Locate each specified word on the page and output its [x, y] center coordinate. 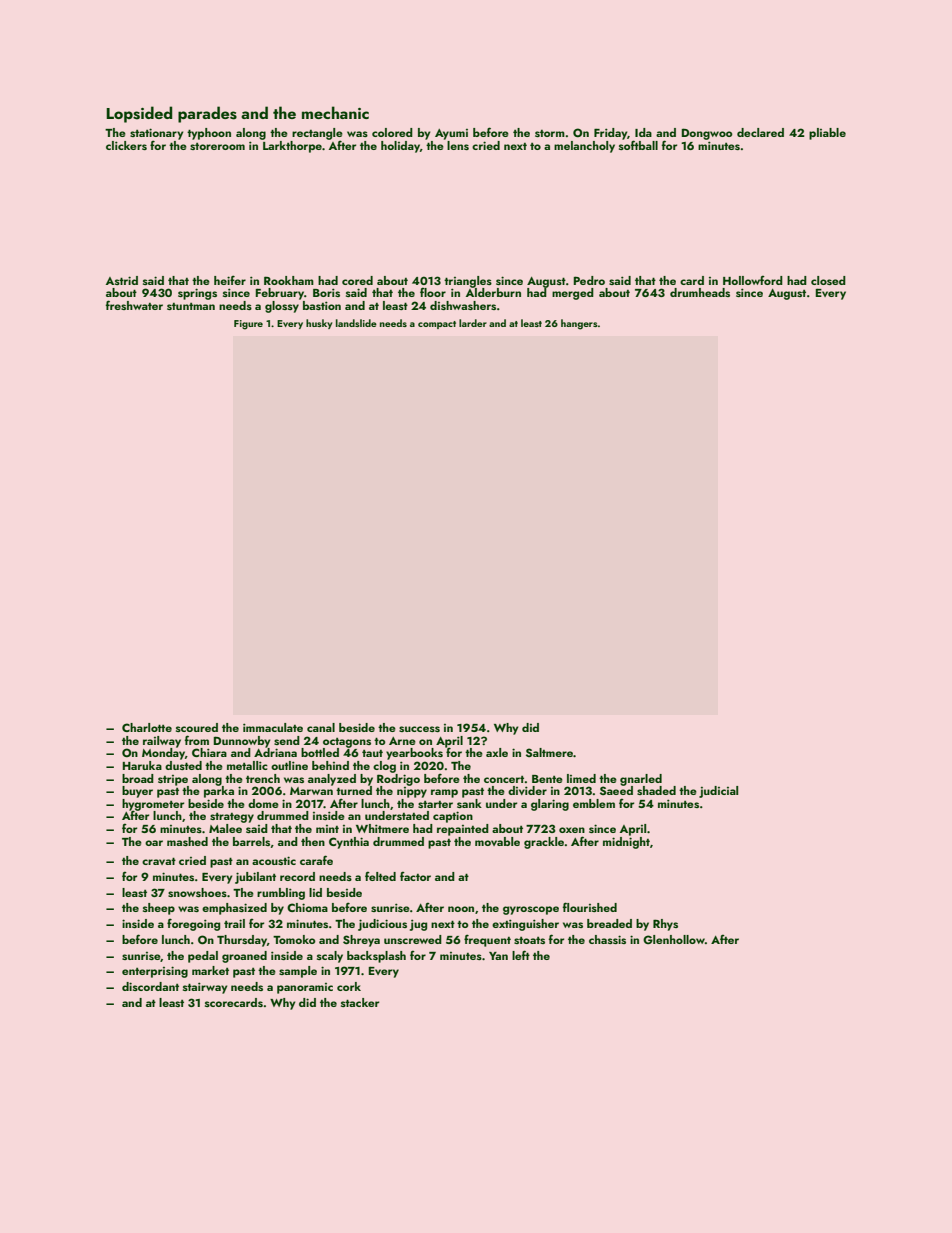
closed [828, 280]
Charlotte [147, 727]
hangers [579, 324]
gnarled [641, 780]
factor [415, 876]
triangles [468, 282]
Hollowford [753, 280]
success [419, 729]
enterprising [155, 972]
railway [162, 742]
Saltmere [549, 752]
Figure [248, 325]
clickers [126, 145]
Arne [402, 741]
